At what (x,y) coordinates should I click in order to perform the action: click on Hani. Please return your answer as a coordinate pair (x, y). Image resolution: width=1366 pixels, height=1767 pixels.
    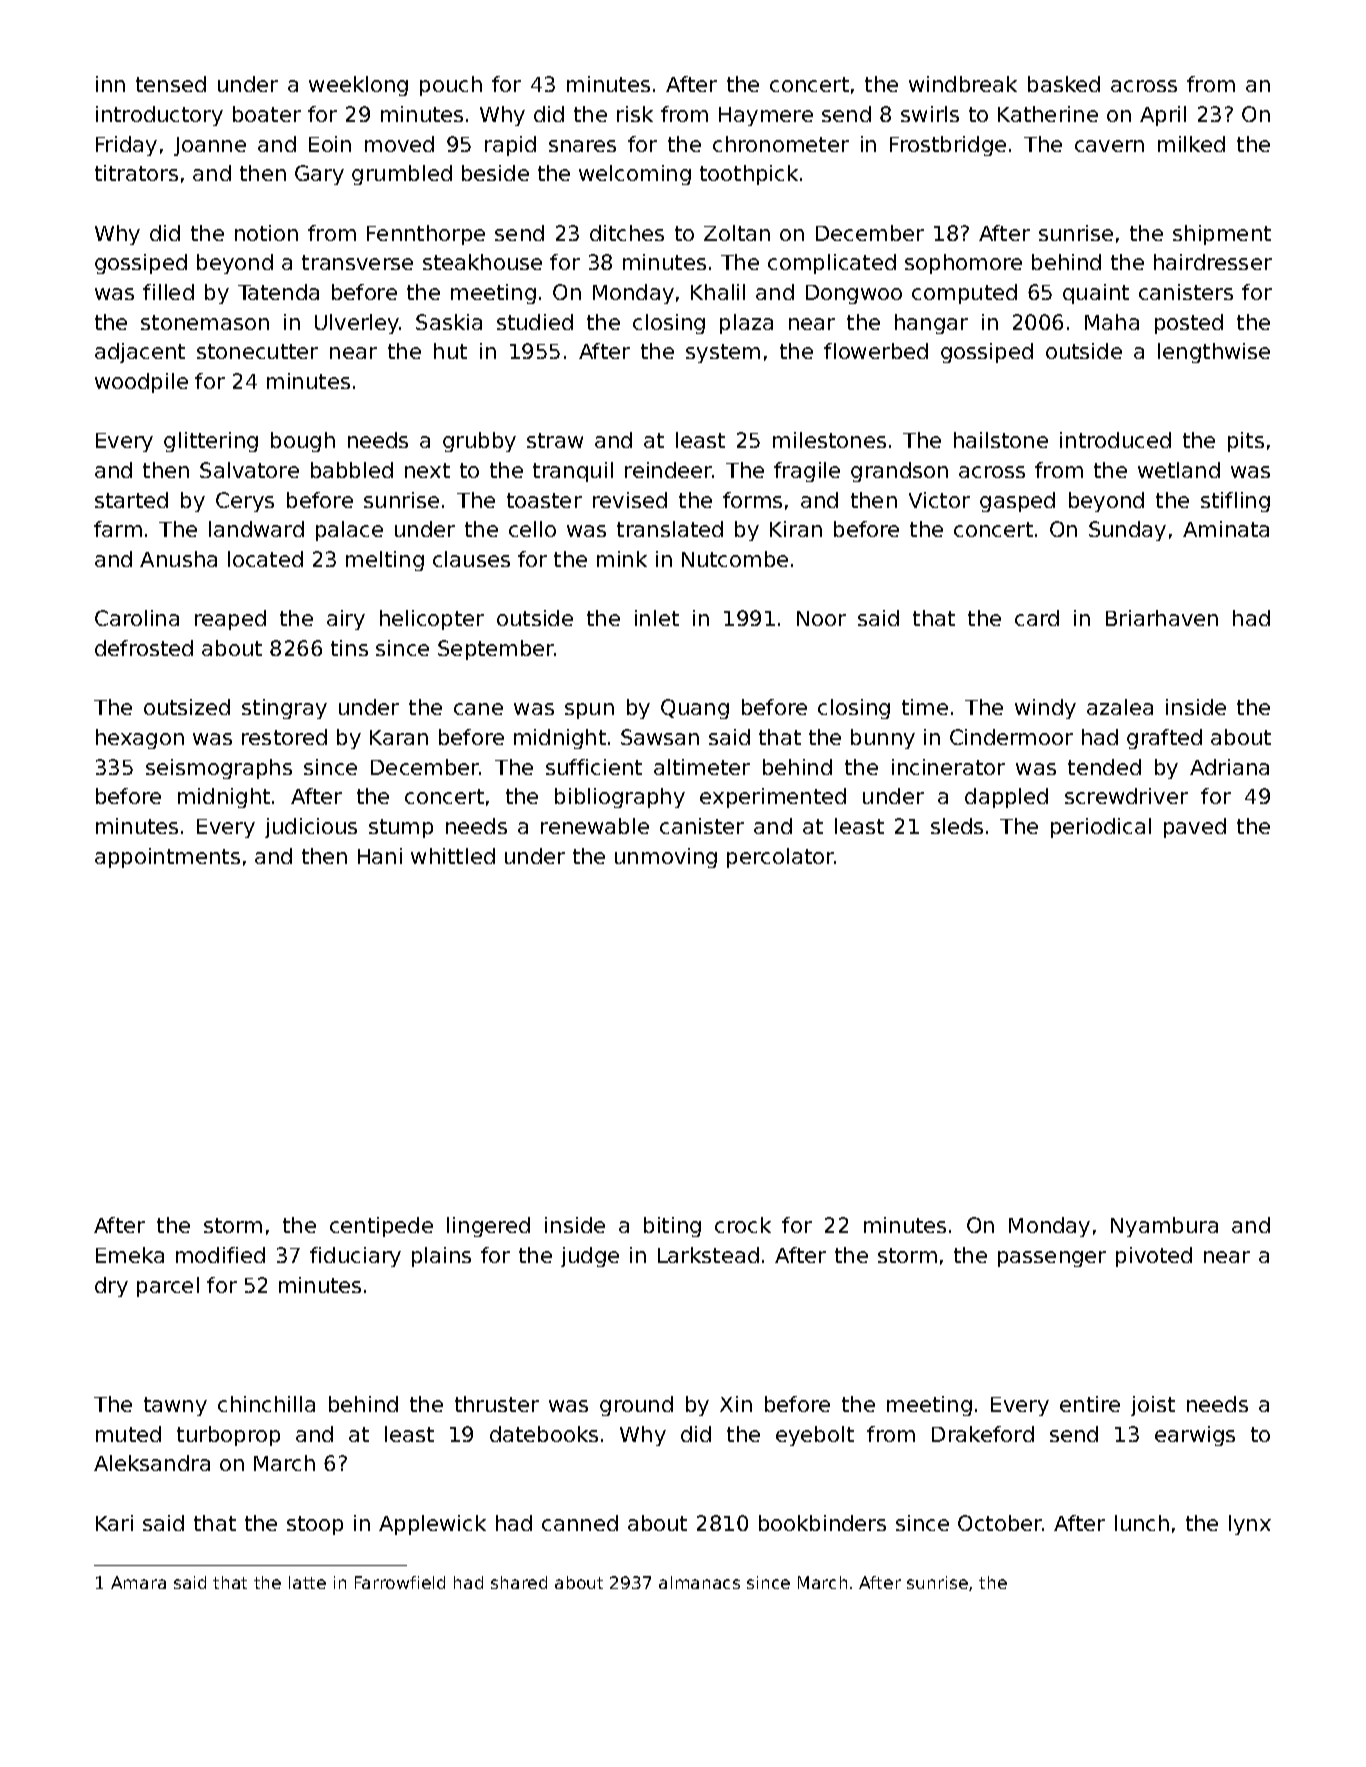
    Looking at the image, I should click on (380, 856).
